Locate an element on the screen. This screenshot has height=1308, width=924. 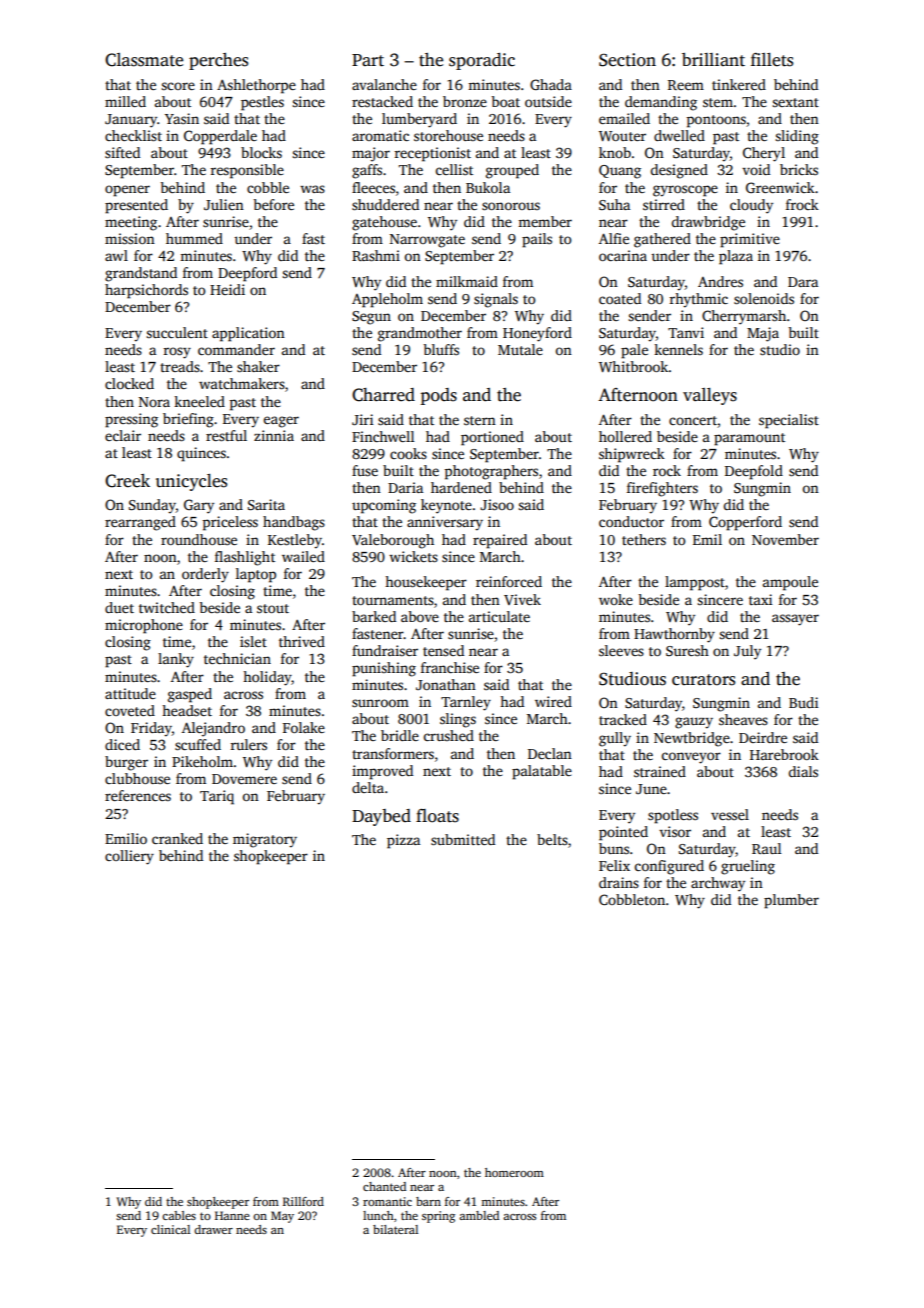
clinical is located at coordinates (170, 1229).
